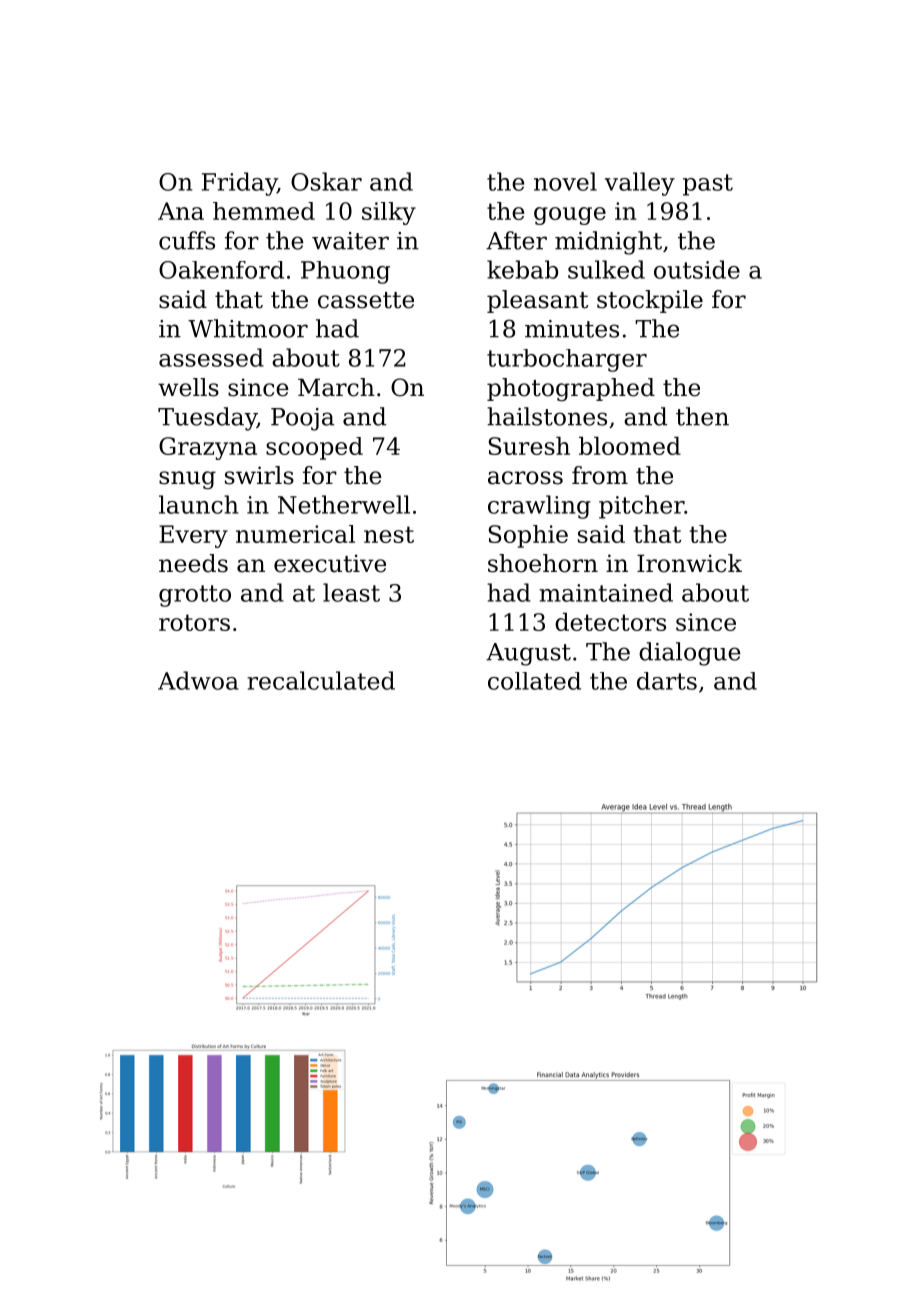 The width and height of the screenshot is (924, 1311). What do you see at coordinates (221, 270) in the screenshot?
I see `Oakenford` at bounding box center [221, 270].
